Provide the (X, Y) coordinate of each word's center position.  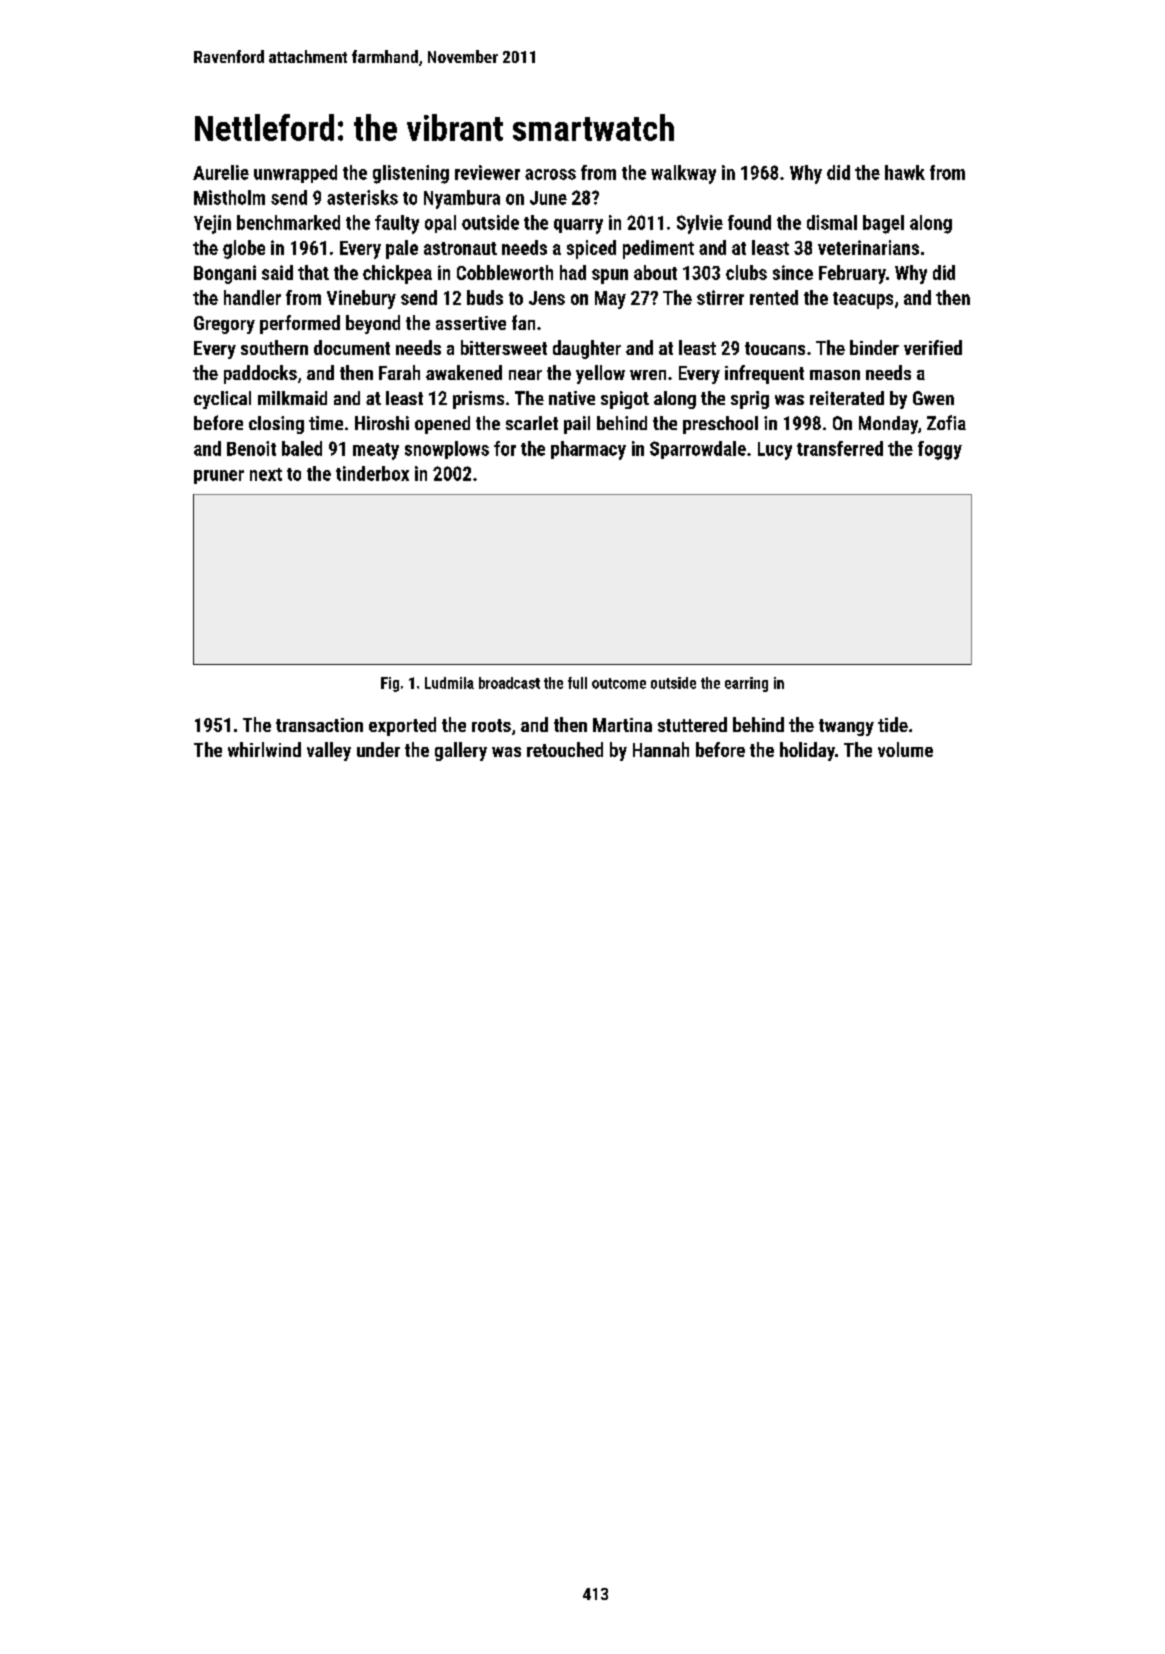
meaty (376, 451)
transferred (840, 448)
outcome (619, 683)
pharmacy (588, 450)
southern (274, 347)
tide (893, 724)
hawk (905, 172)
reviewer (487, 172)
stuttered (692, 724)
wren (648, 375)
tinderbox (372, 473)
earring (746, 684)
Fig (390, 684)
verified (933, 347)
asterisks (362, 197)
